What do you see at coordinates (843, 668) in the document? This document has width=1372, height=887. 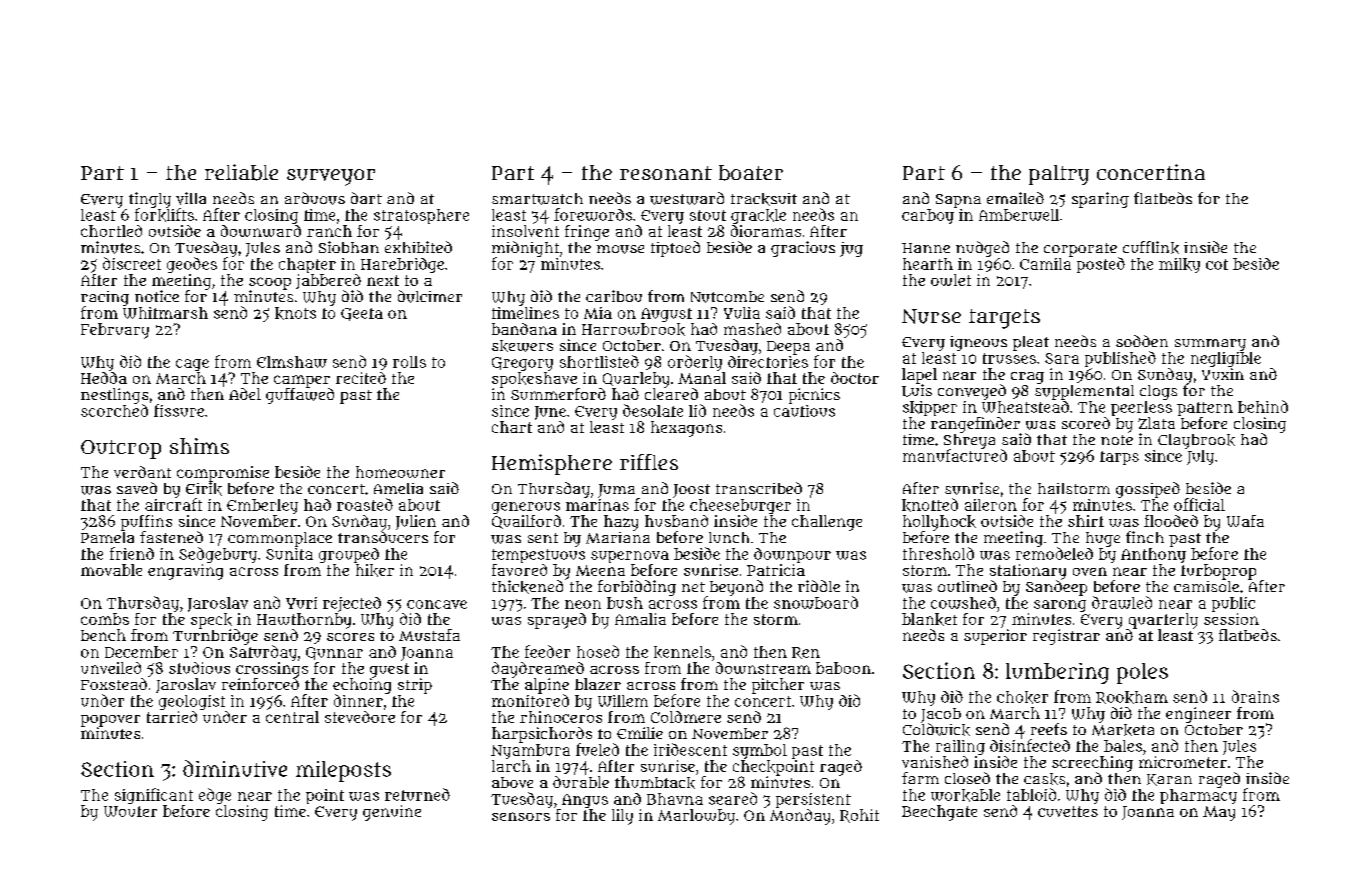 I see `baboon` at bounding box center [843, 668].
